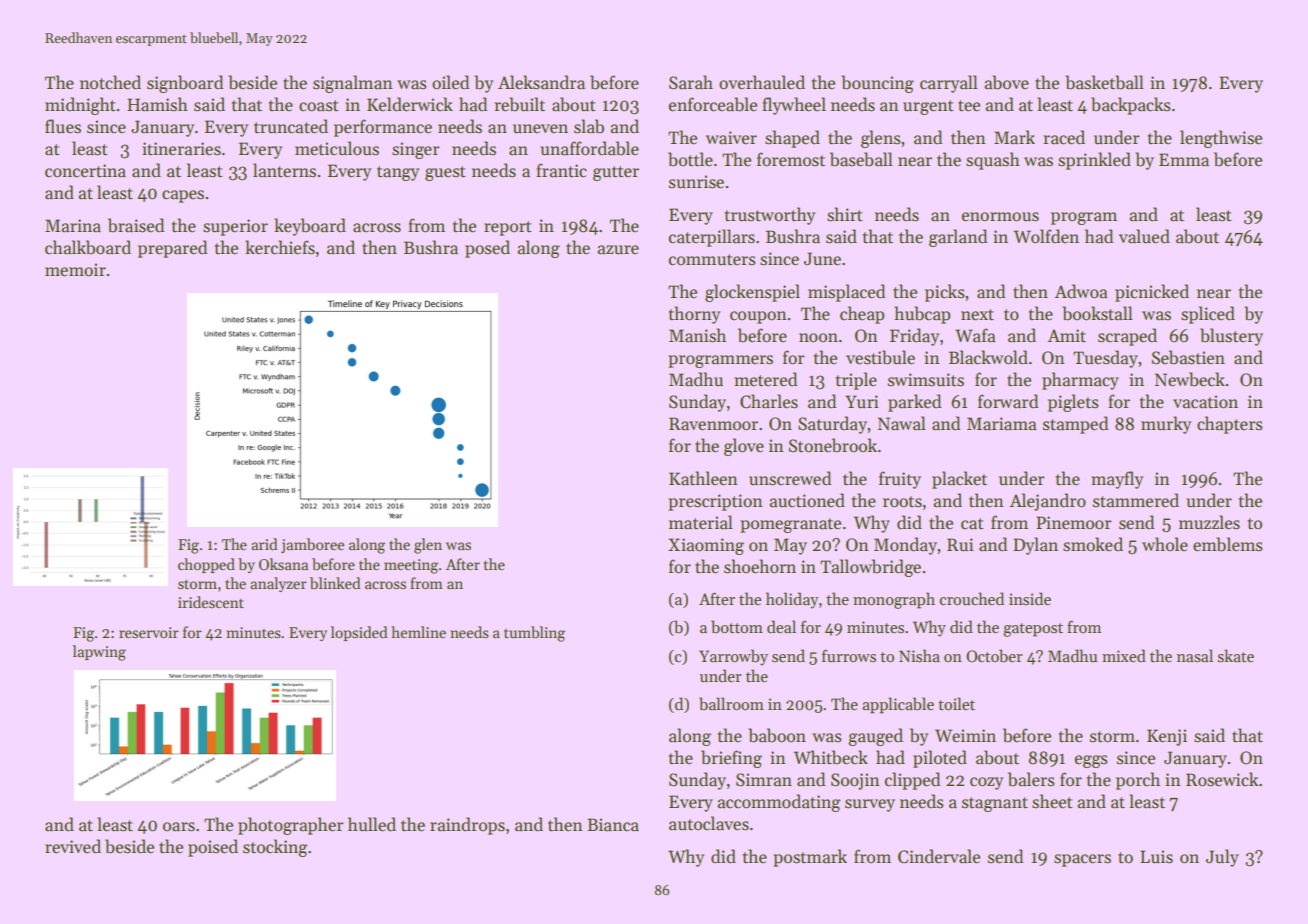 This image has height=924, width=1308. Describe the element at coordinates (275, 848) in the image. I see `stocking` at that location.
